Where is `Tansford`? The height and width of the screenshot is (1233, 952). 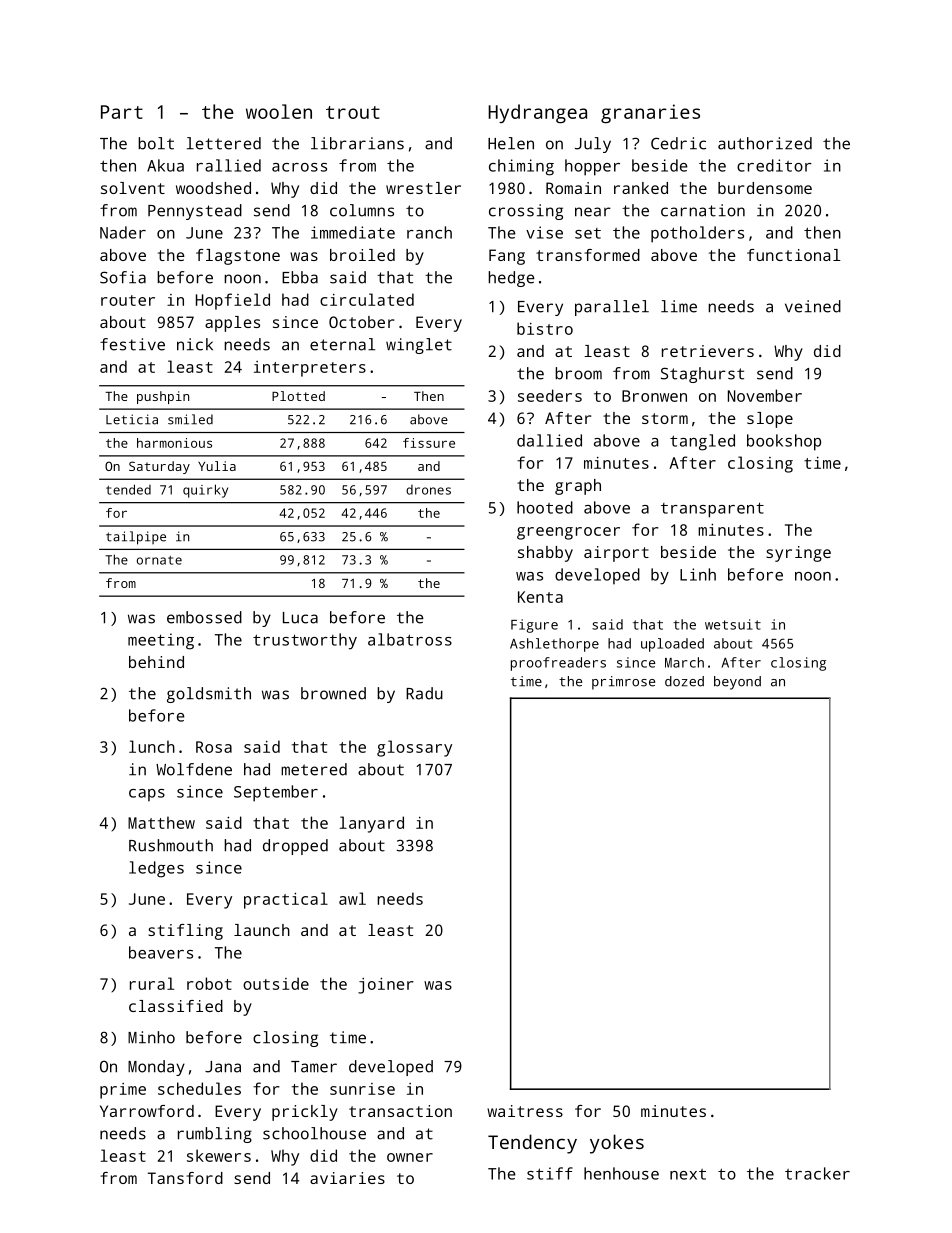 Tansford is located at coordinates (185, 1178).
